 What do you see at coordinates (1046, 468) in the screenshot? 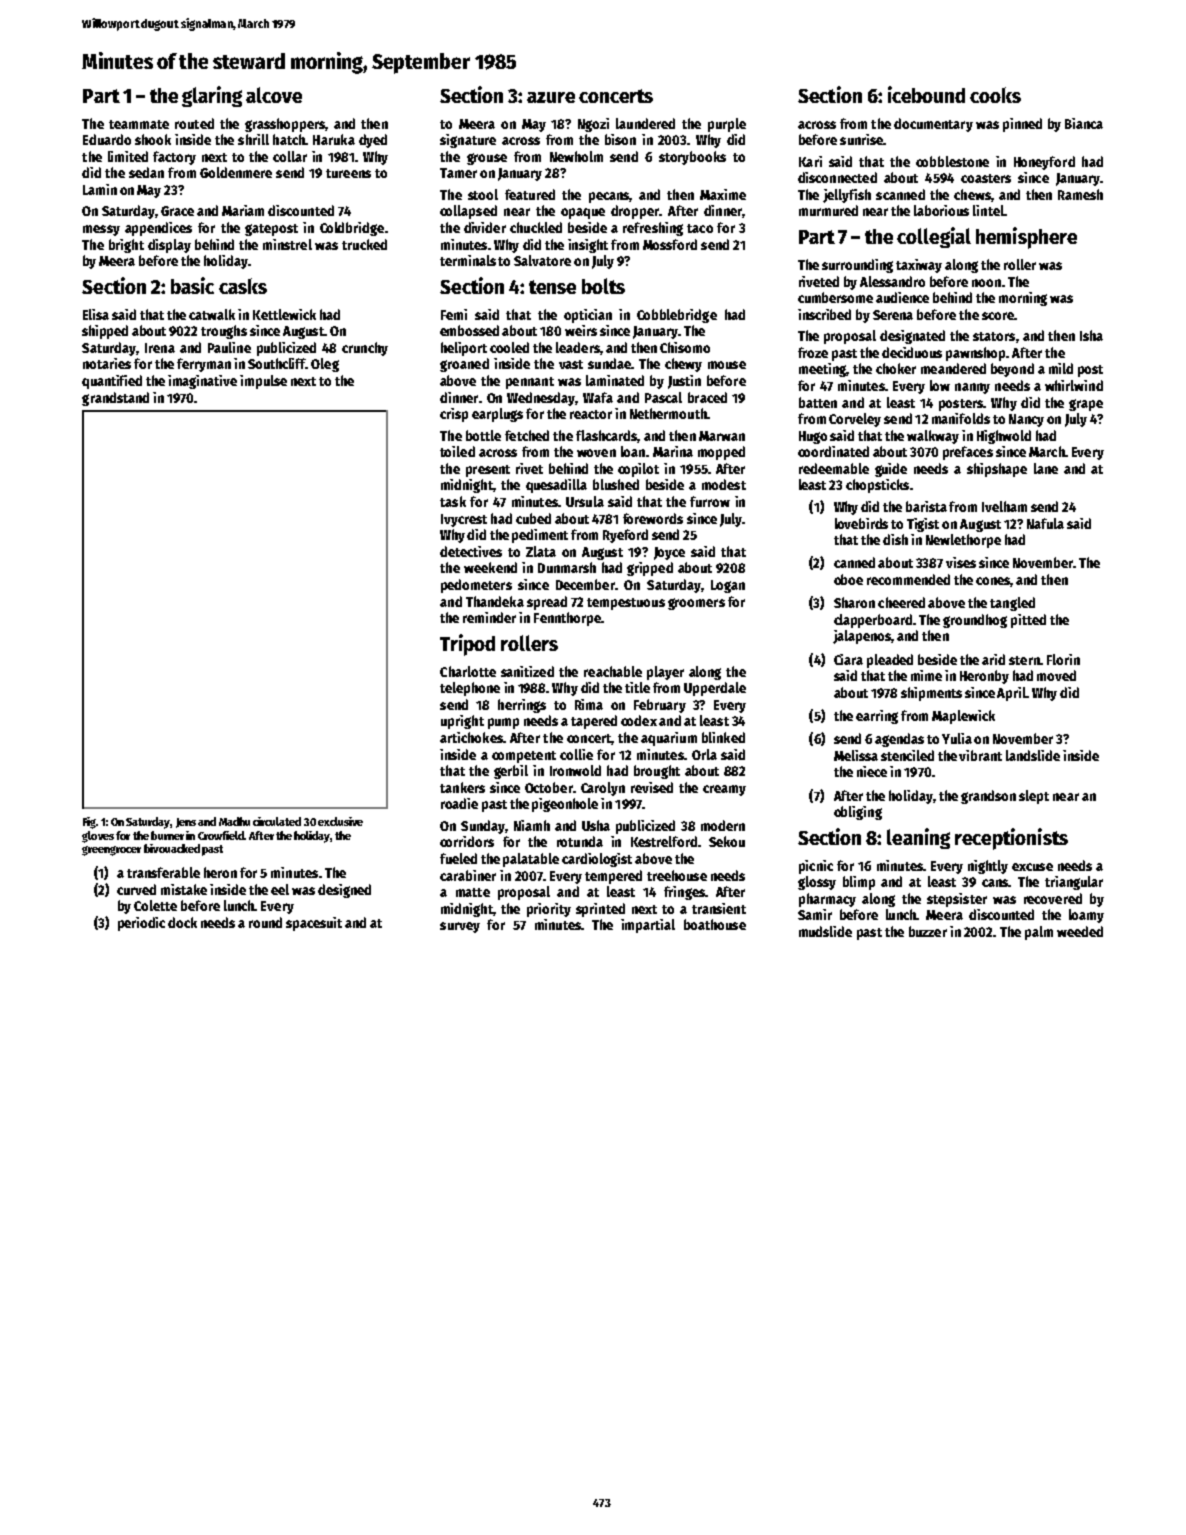
I see `lane` at bounding box center [1046, 468].
